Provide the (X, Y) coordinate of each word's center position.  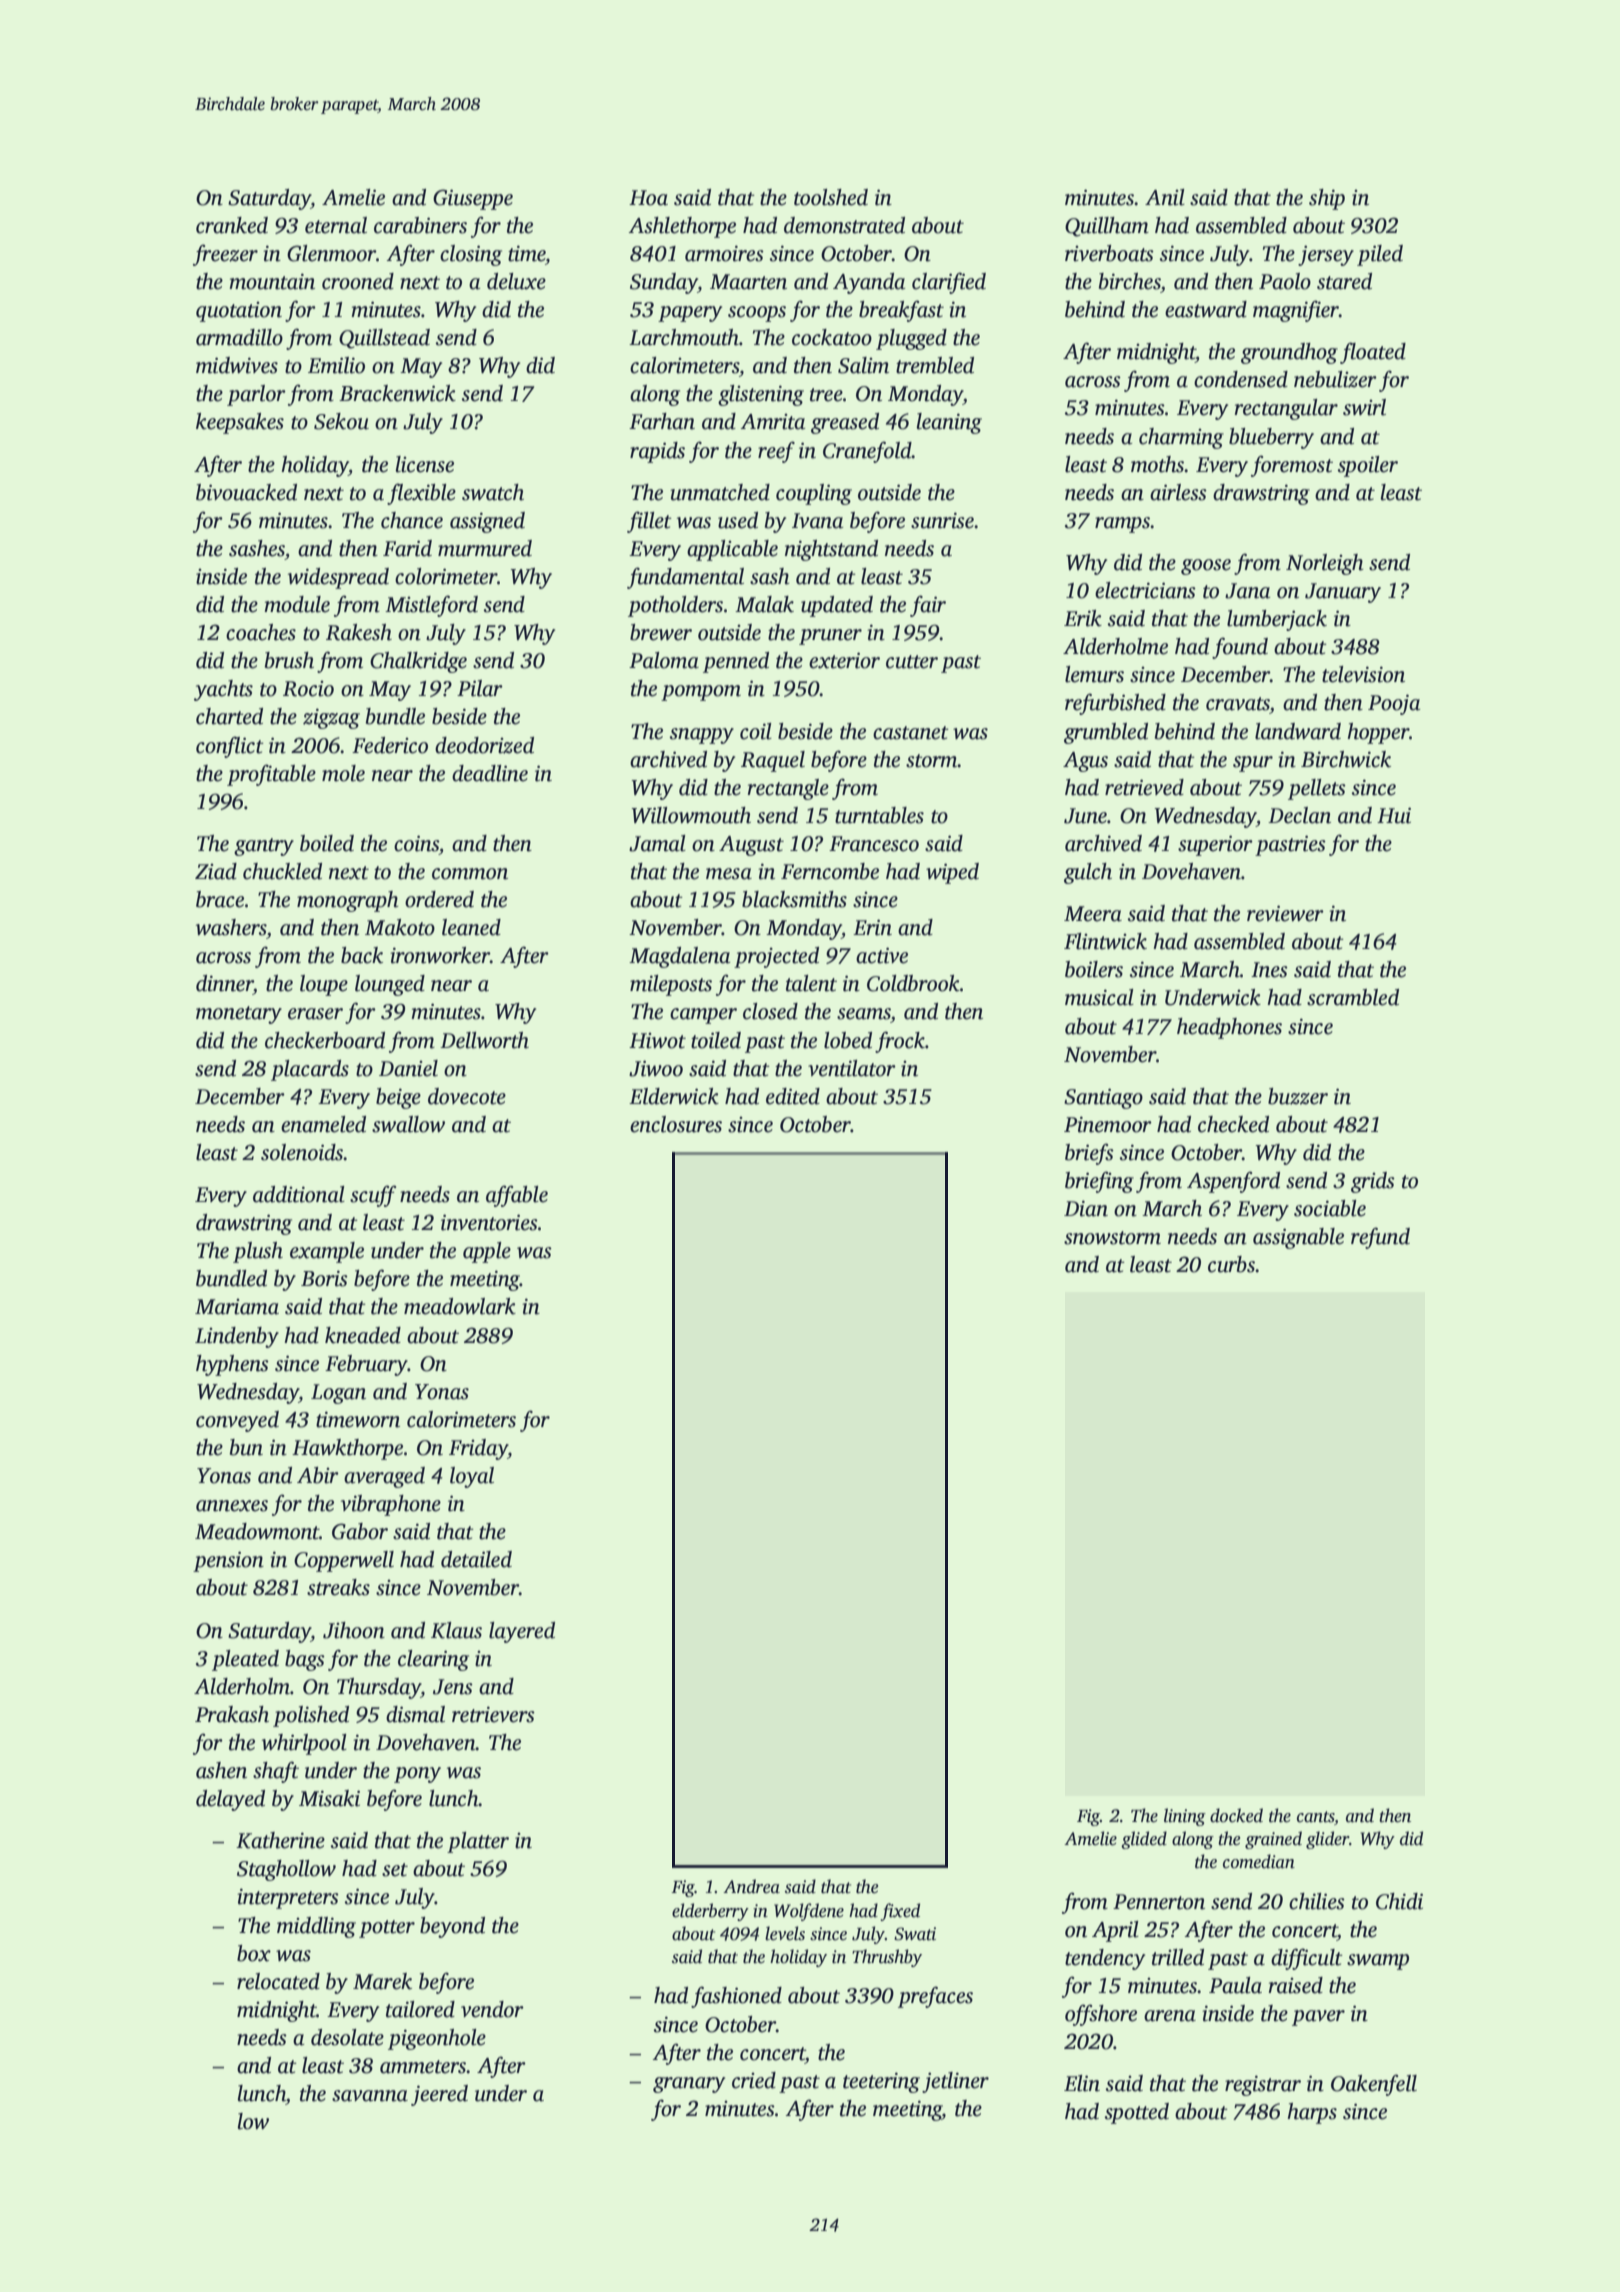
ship (1327, 199)
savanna (370, 2096)
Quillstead (384, 339)
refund (1380, 1238)
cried (754, 2080)
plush (258, 1252)
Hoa (648, 198)
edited (793, 1096)
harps (1312, 2113)
